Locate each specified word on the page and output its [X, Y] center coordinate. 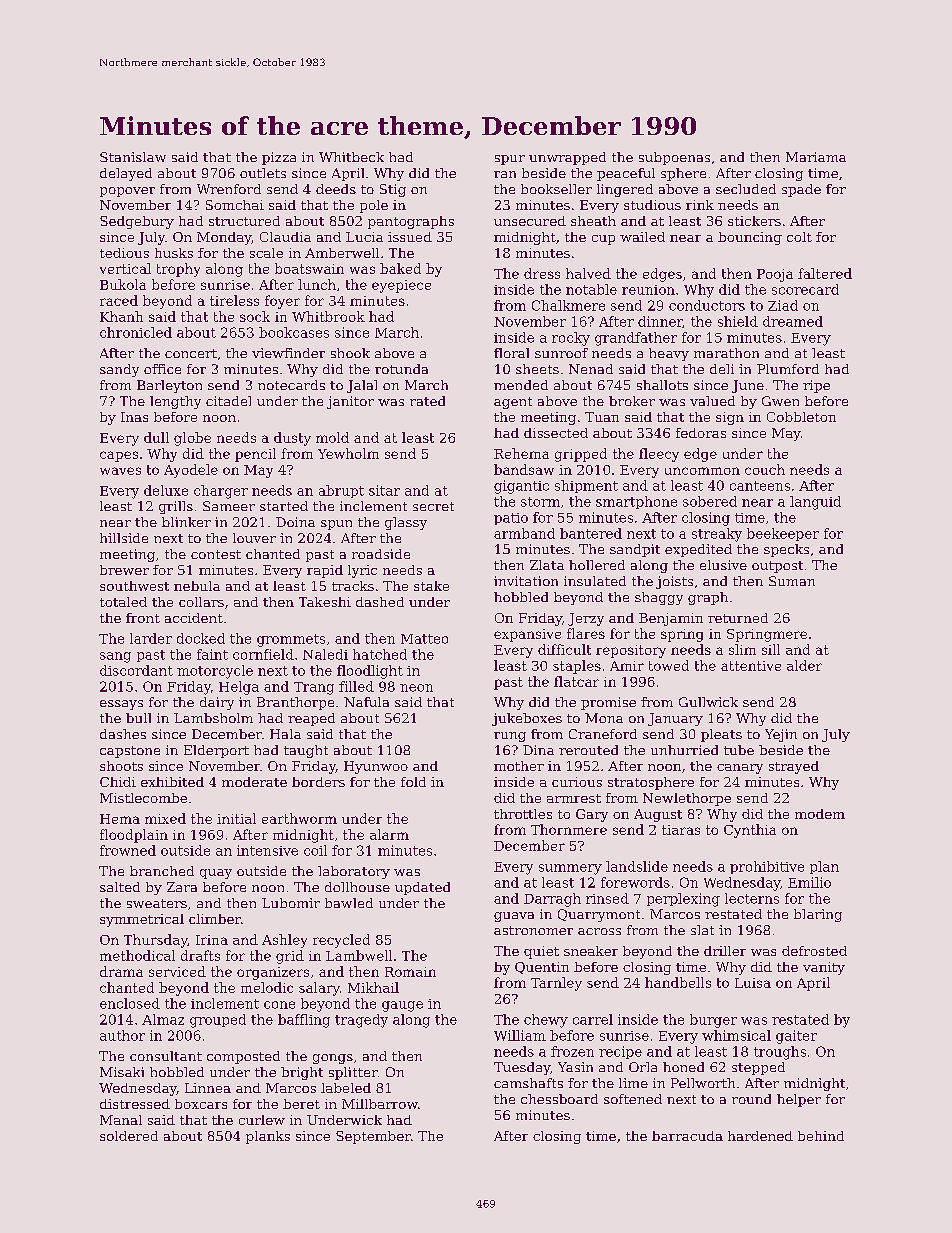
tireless [234, 300]
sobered [710, 501]
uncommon [702, 471]
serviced [177, 971]
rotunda [401, 369]
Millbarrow [380, 1104]
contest [216, 554]
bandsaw [524, 469]
